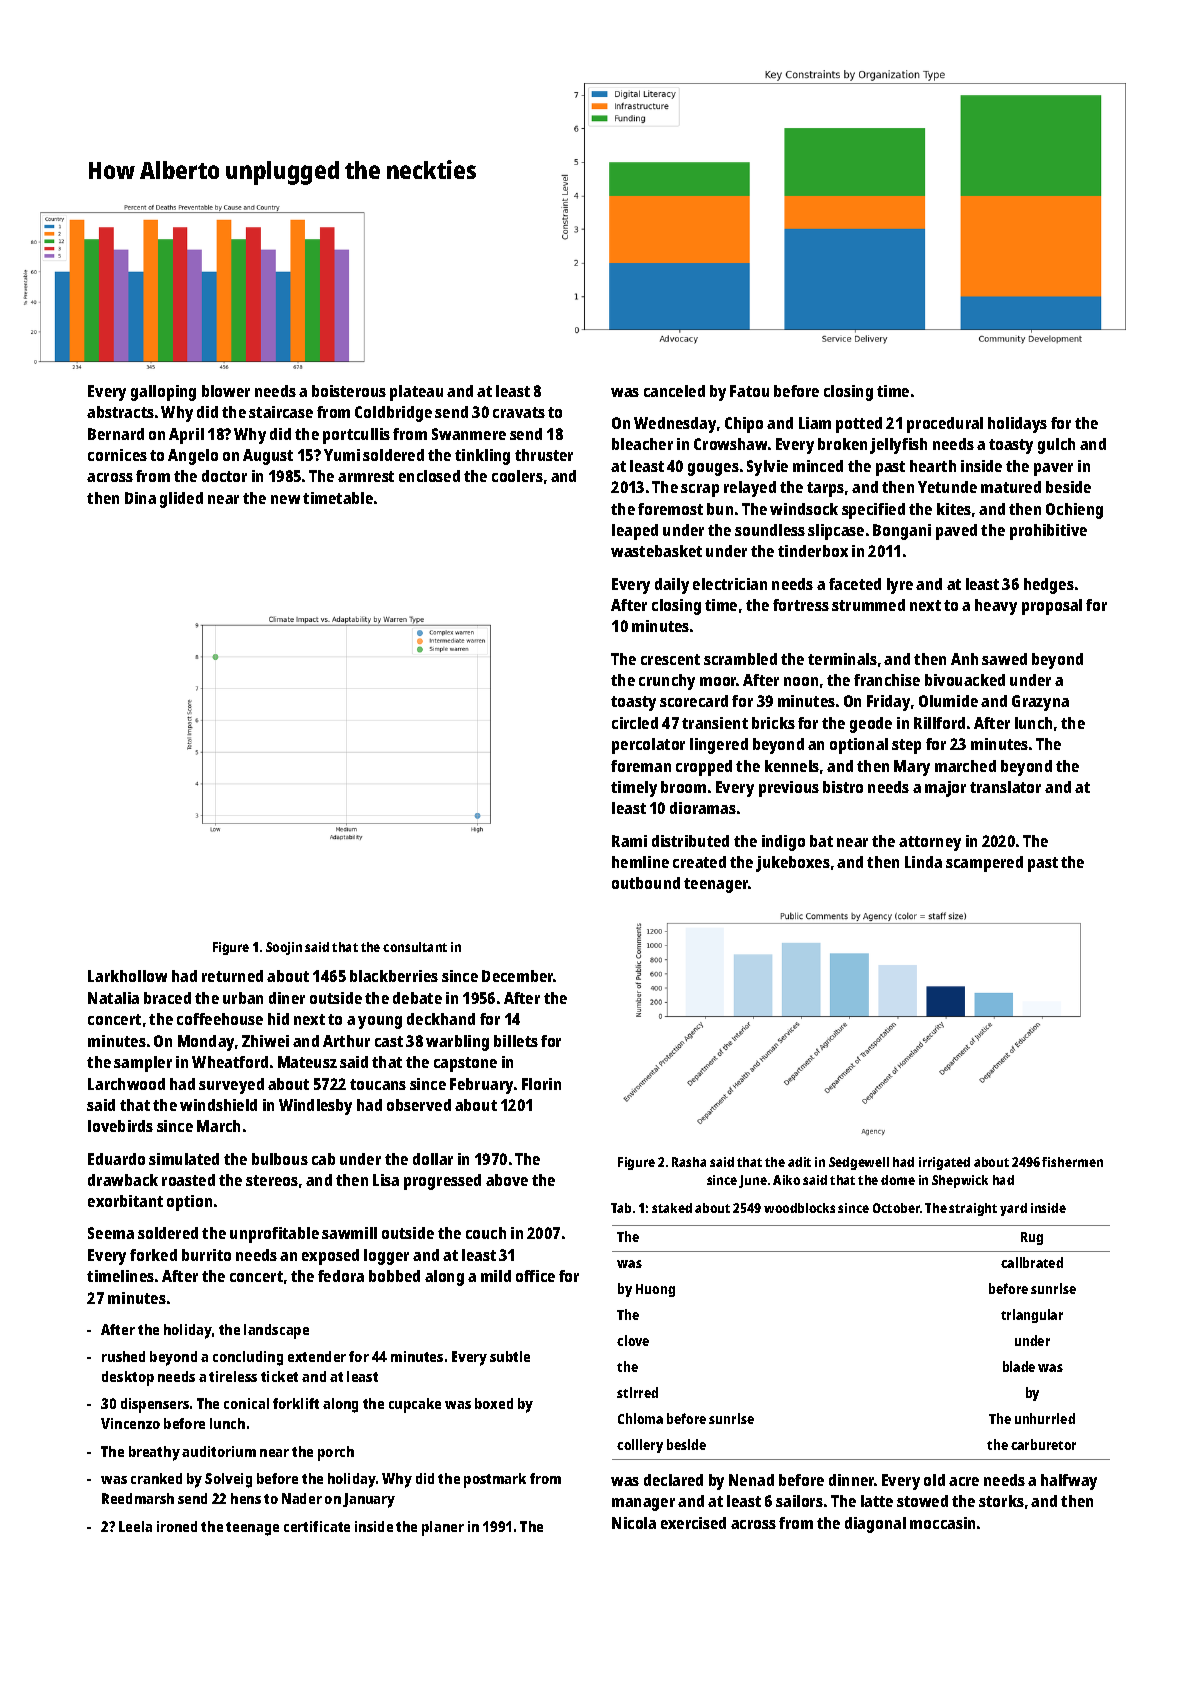  I want to click on foreman, so click(641, 766).
